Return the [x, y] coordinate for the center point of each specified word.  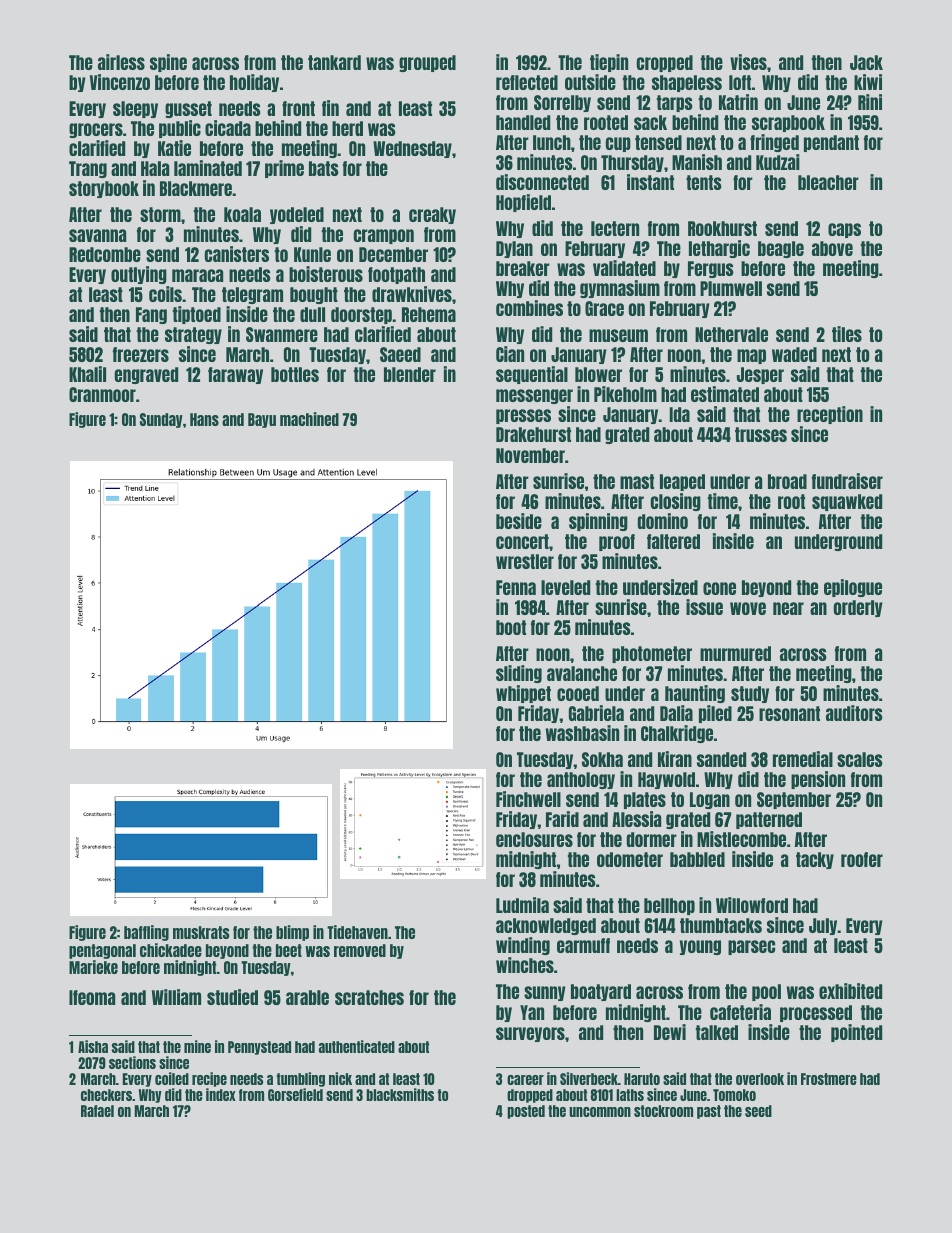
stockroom [663, 1111]
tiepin [609, 63]
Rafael [97, 1111]
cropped [664, 63]
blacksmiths [400, 1094]
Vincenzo [120, 82]
